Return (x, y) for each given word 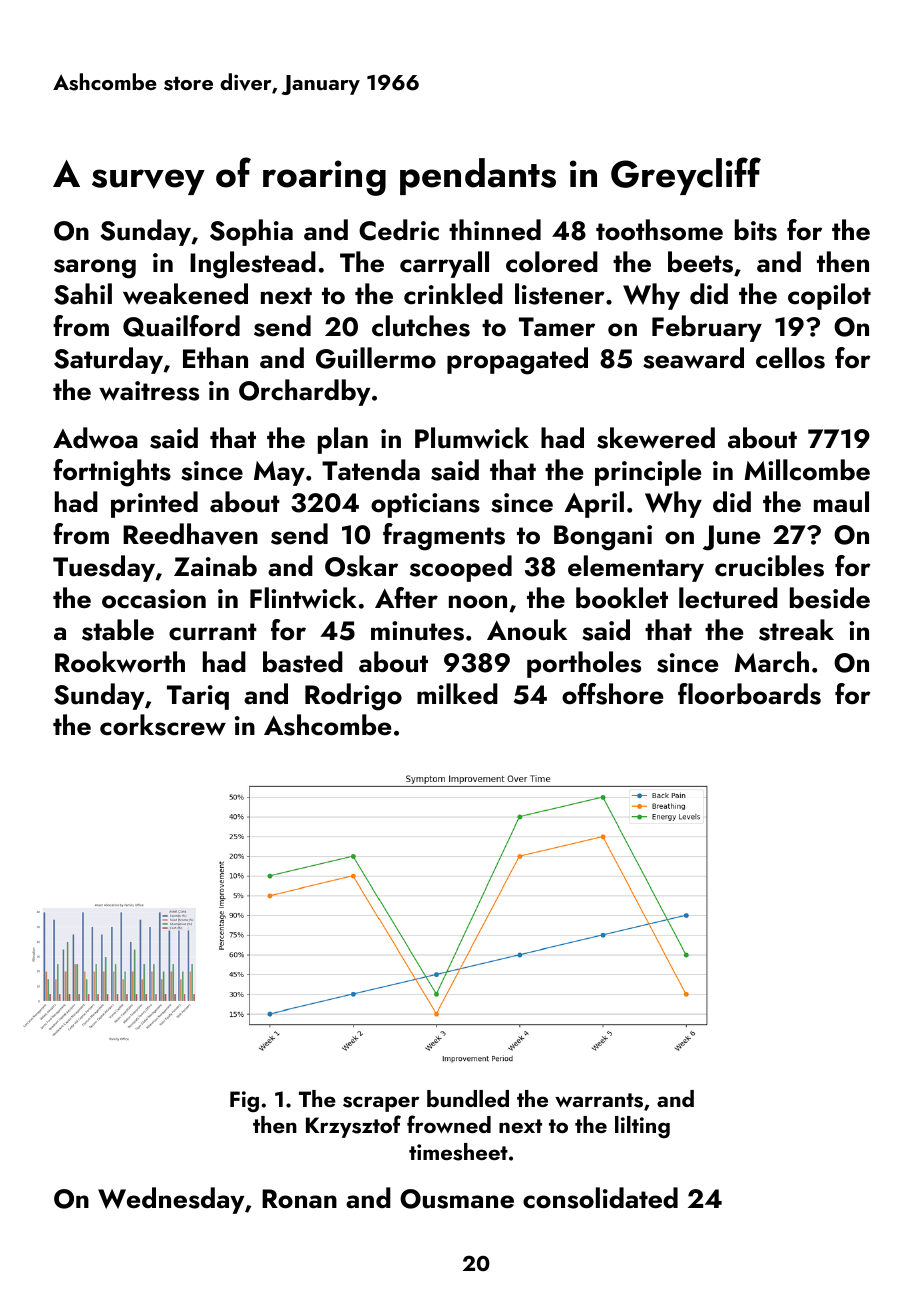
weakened (185, 294)
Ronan (299, 1199)
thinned (495, 230)
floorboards (749, 694)
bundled (468, 1098)
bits (756, 230)
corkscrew (163, 725)
